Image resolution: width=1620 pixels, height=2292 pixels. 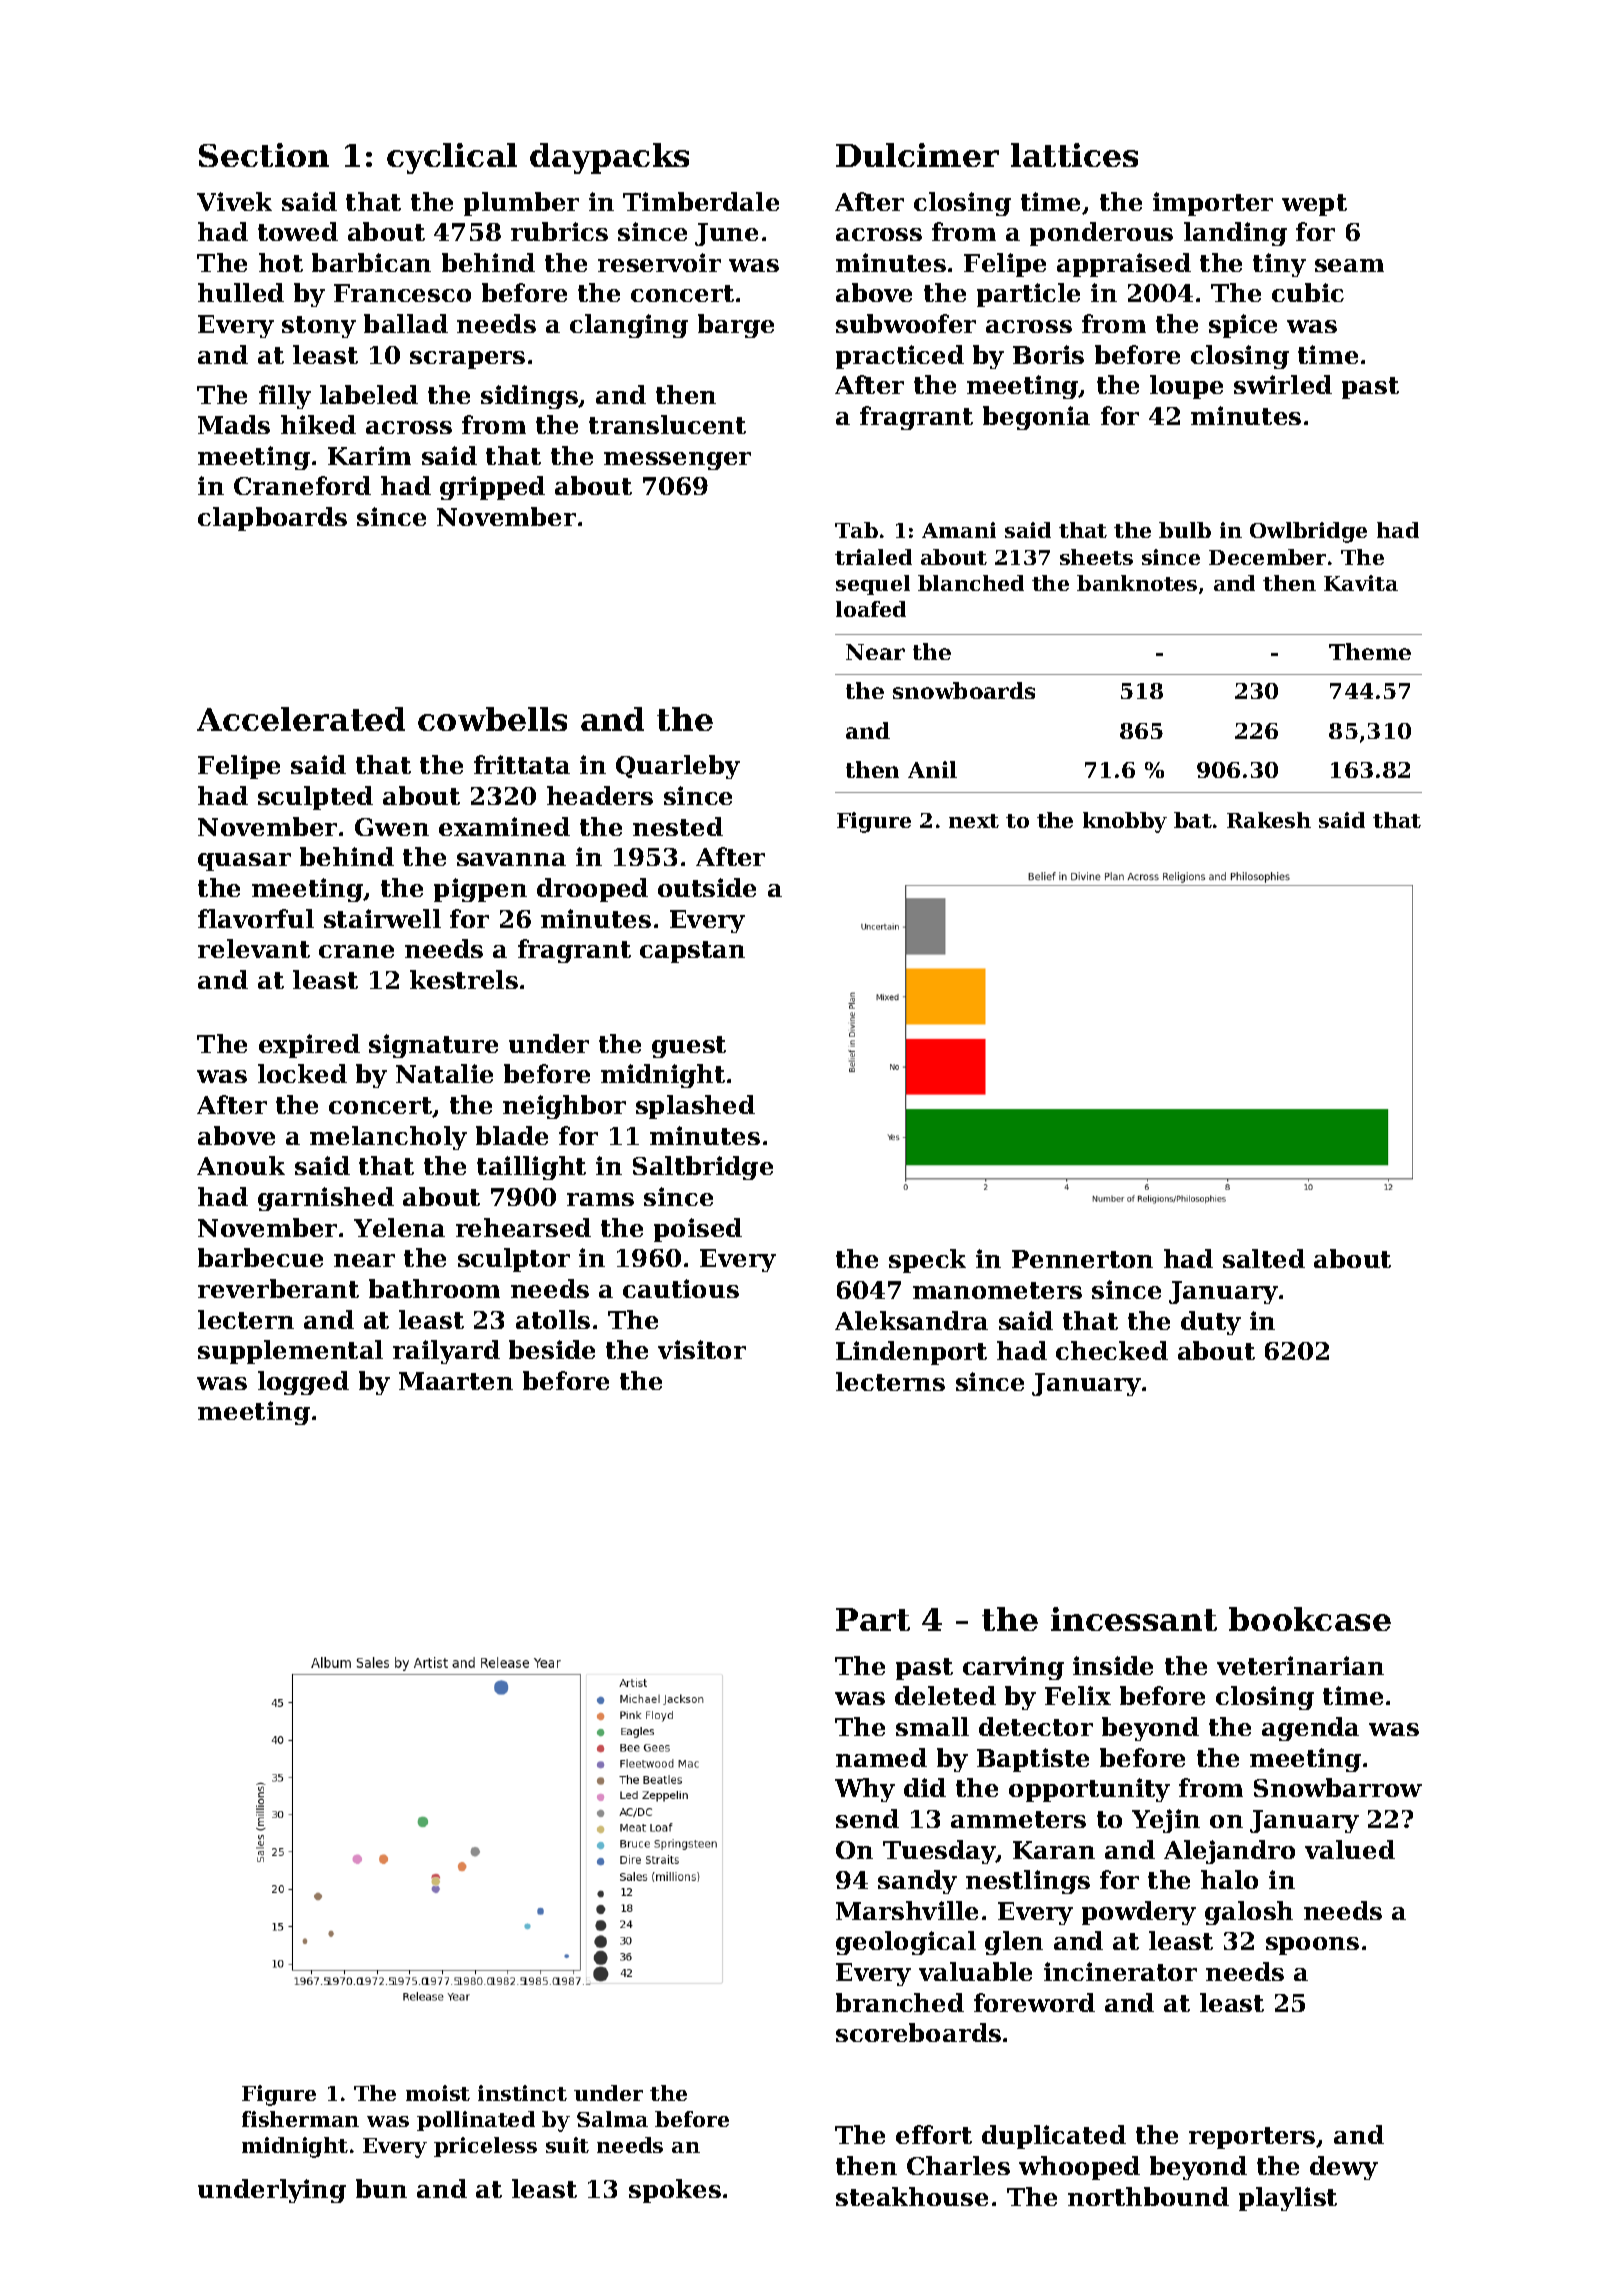 What do you see at coordinates (1314, 205) in the screenshot?
I see `wept` at bounding box center [1314, 205].
